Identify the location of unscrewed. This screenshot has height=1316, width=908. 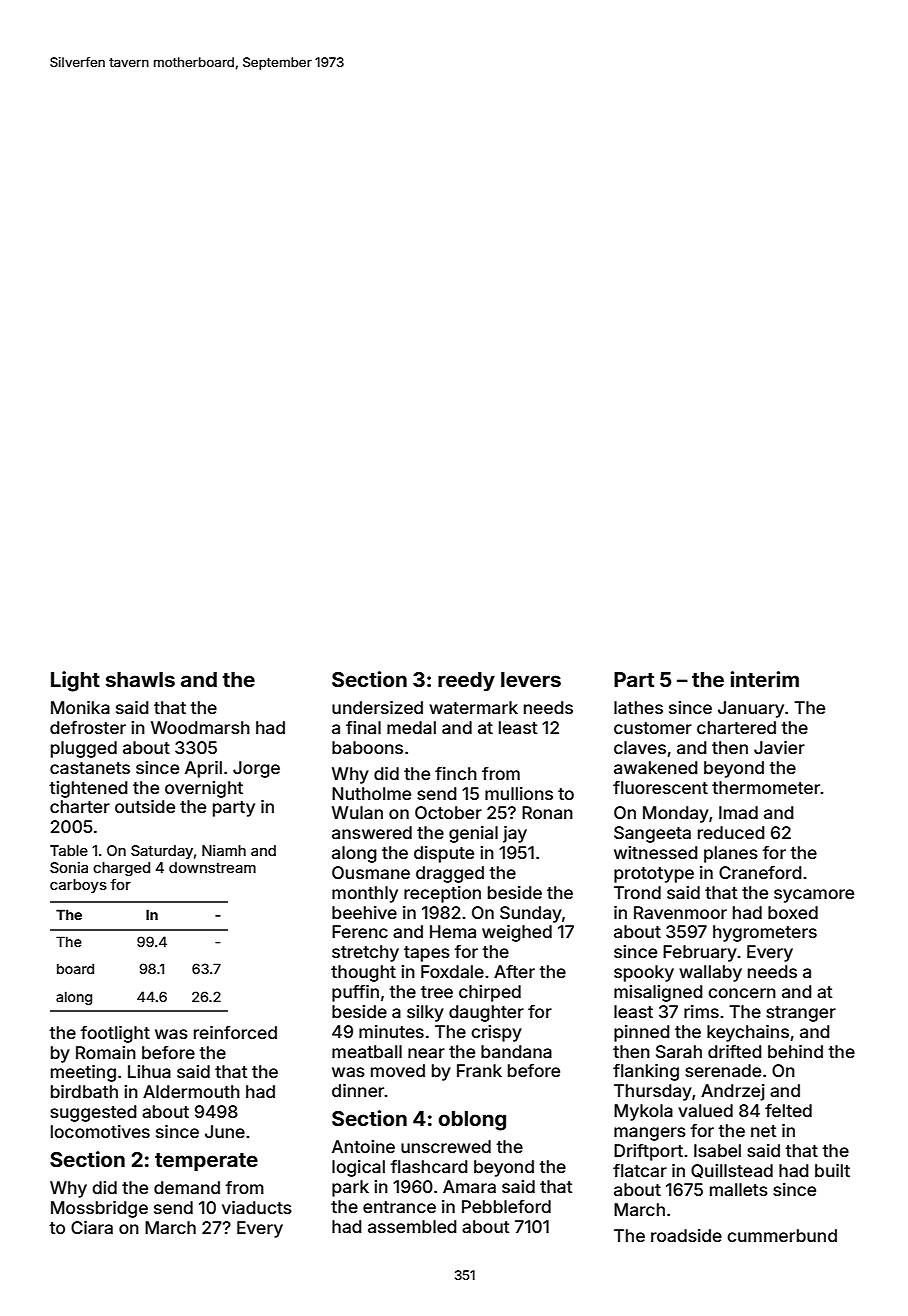
(446, 1146).
